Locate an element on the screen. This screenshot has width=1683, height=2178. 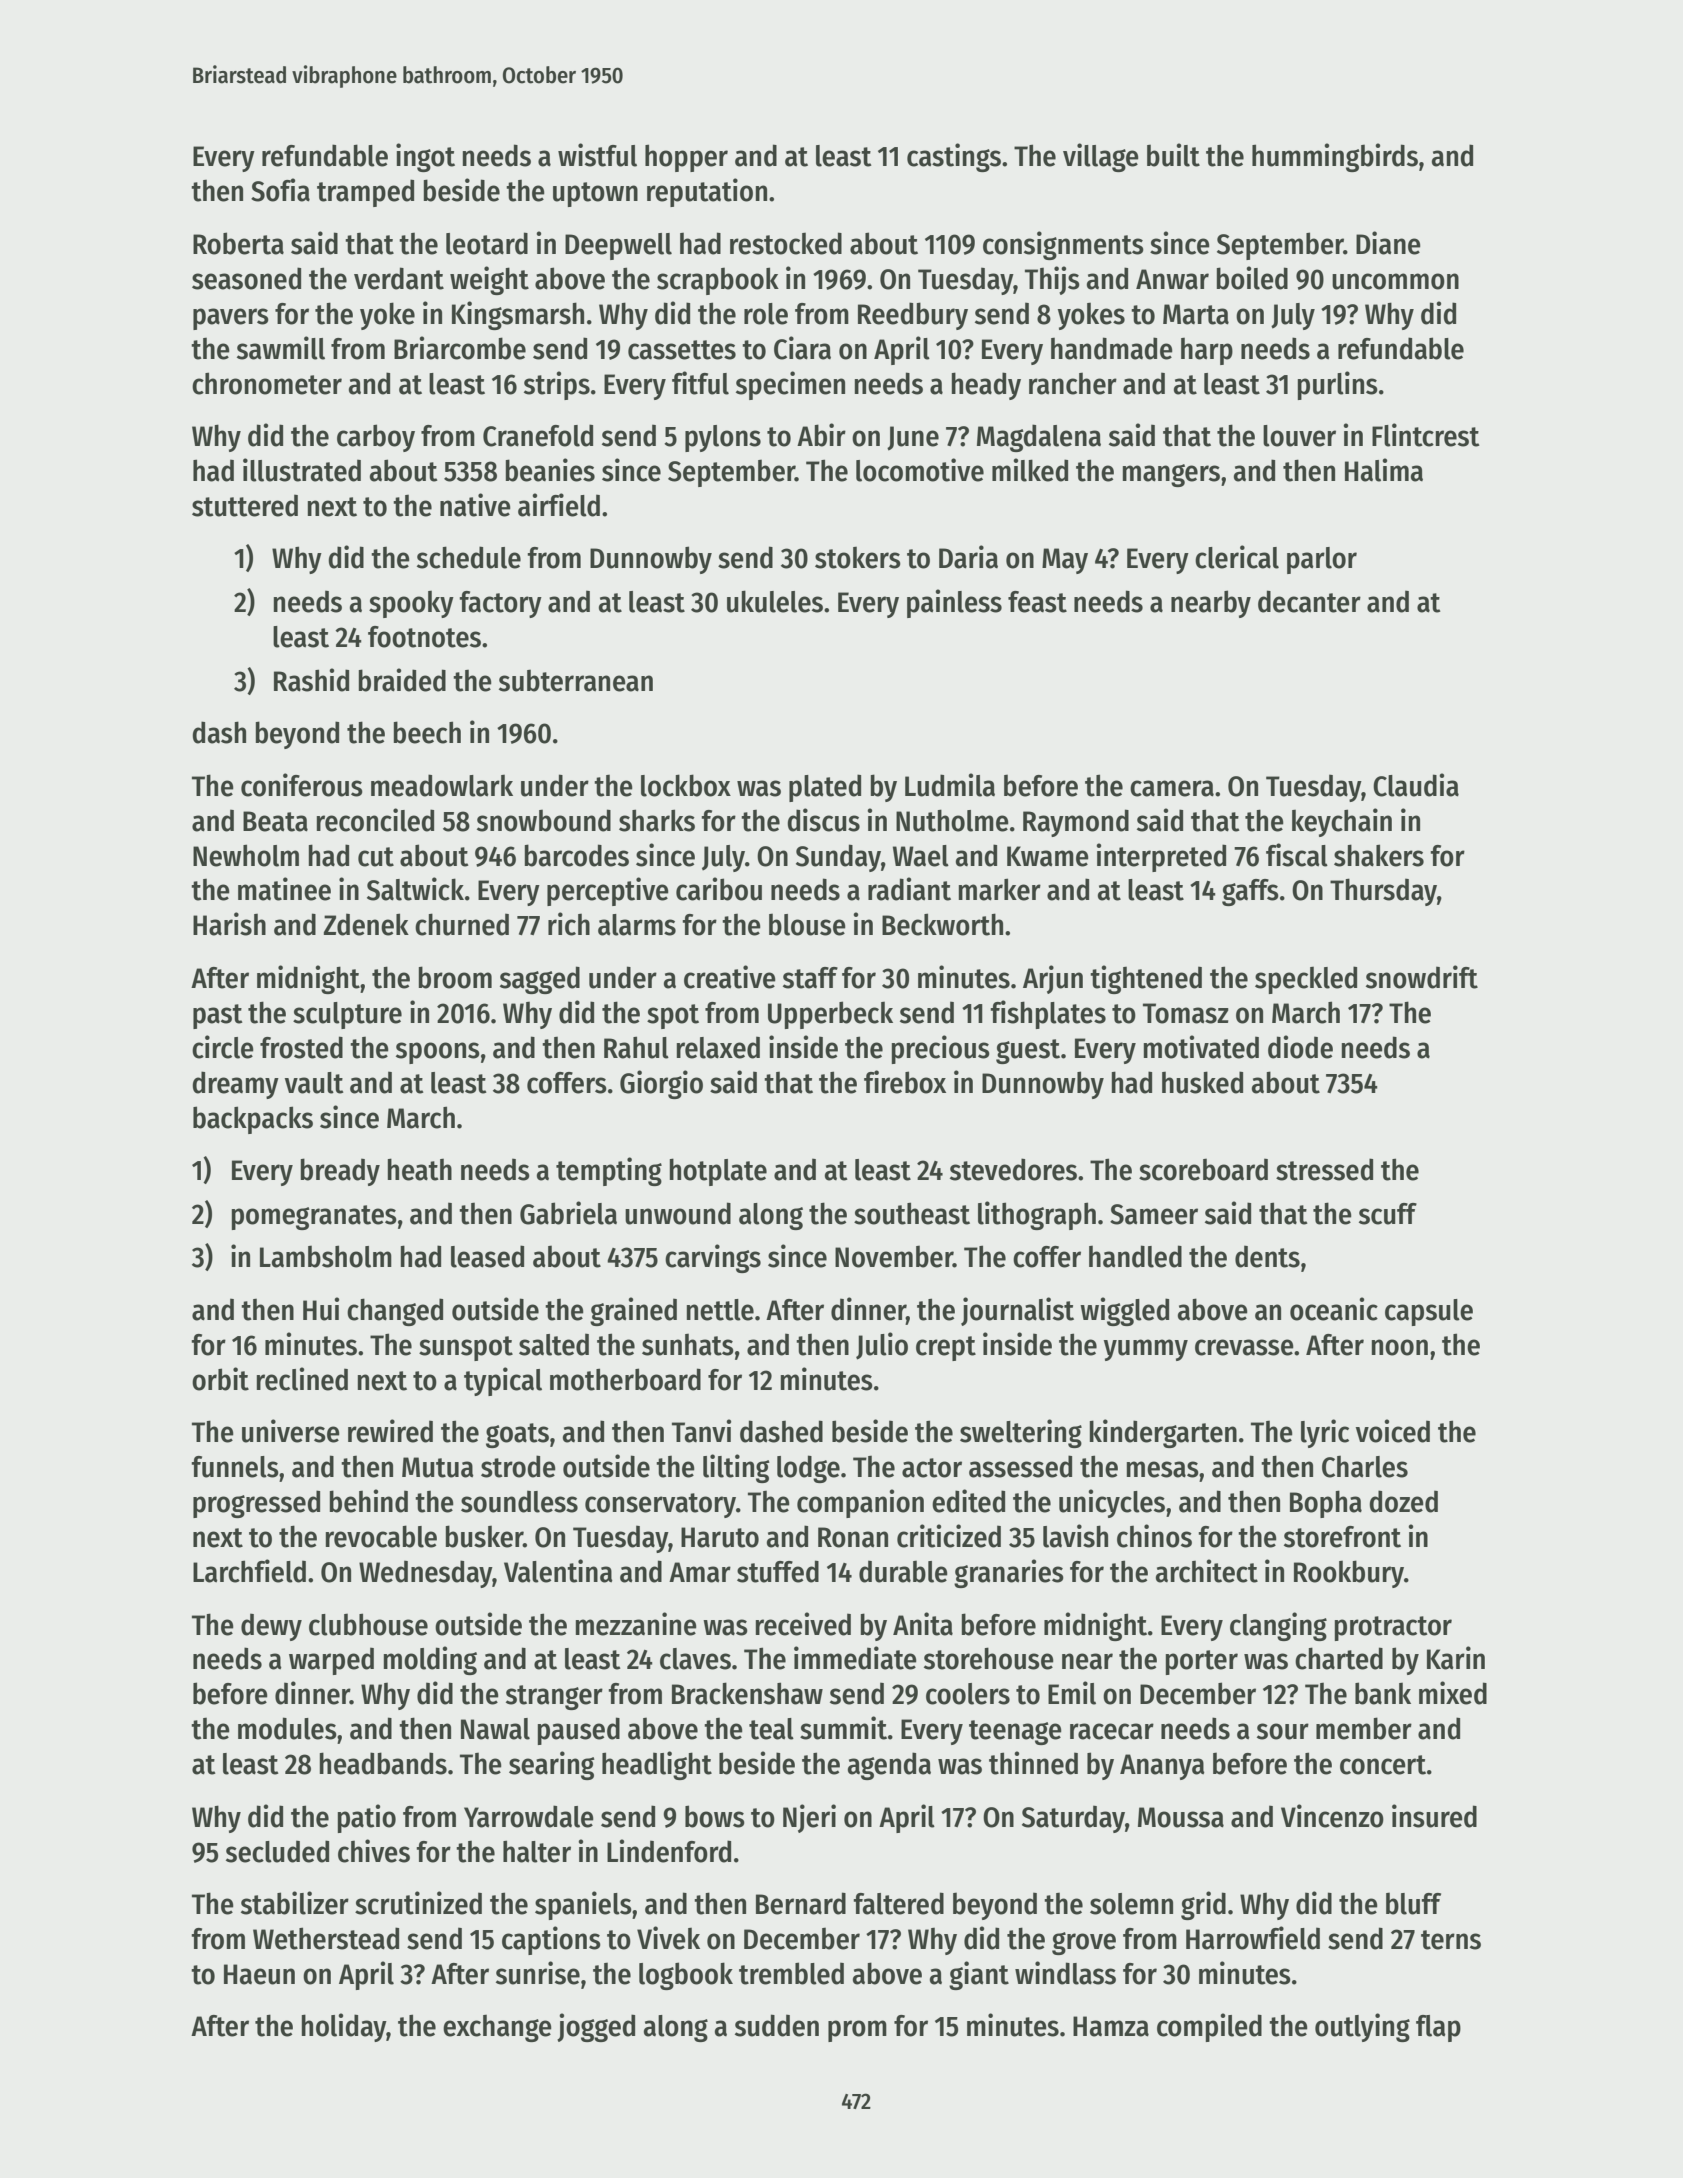
relaxed is located at coordinates (718, 1047).
